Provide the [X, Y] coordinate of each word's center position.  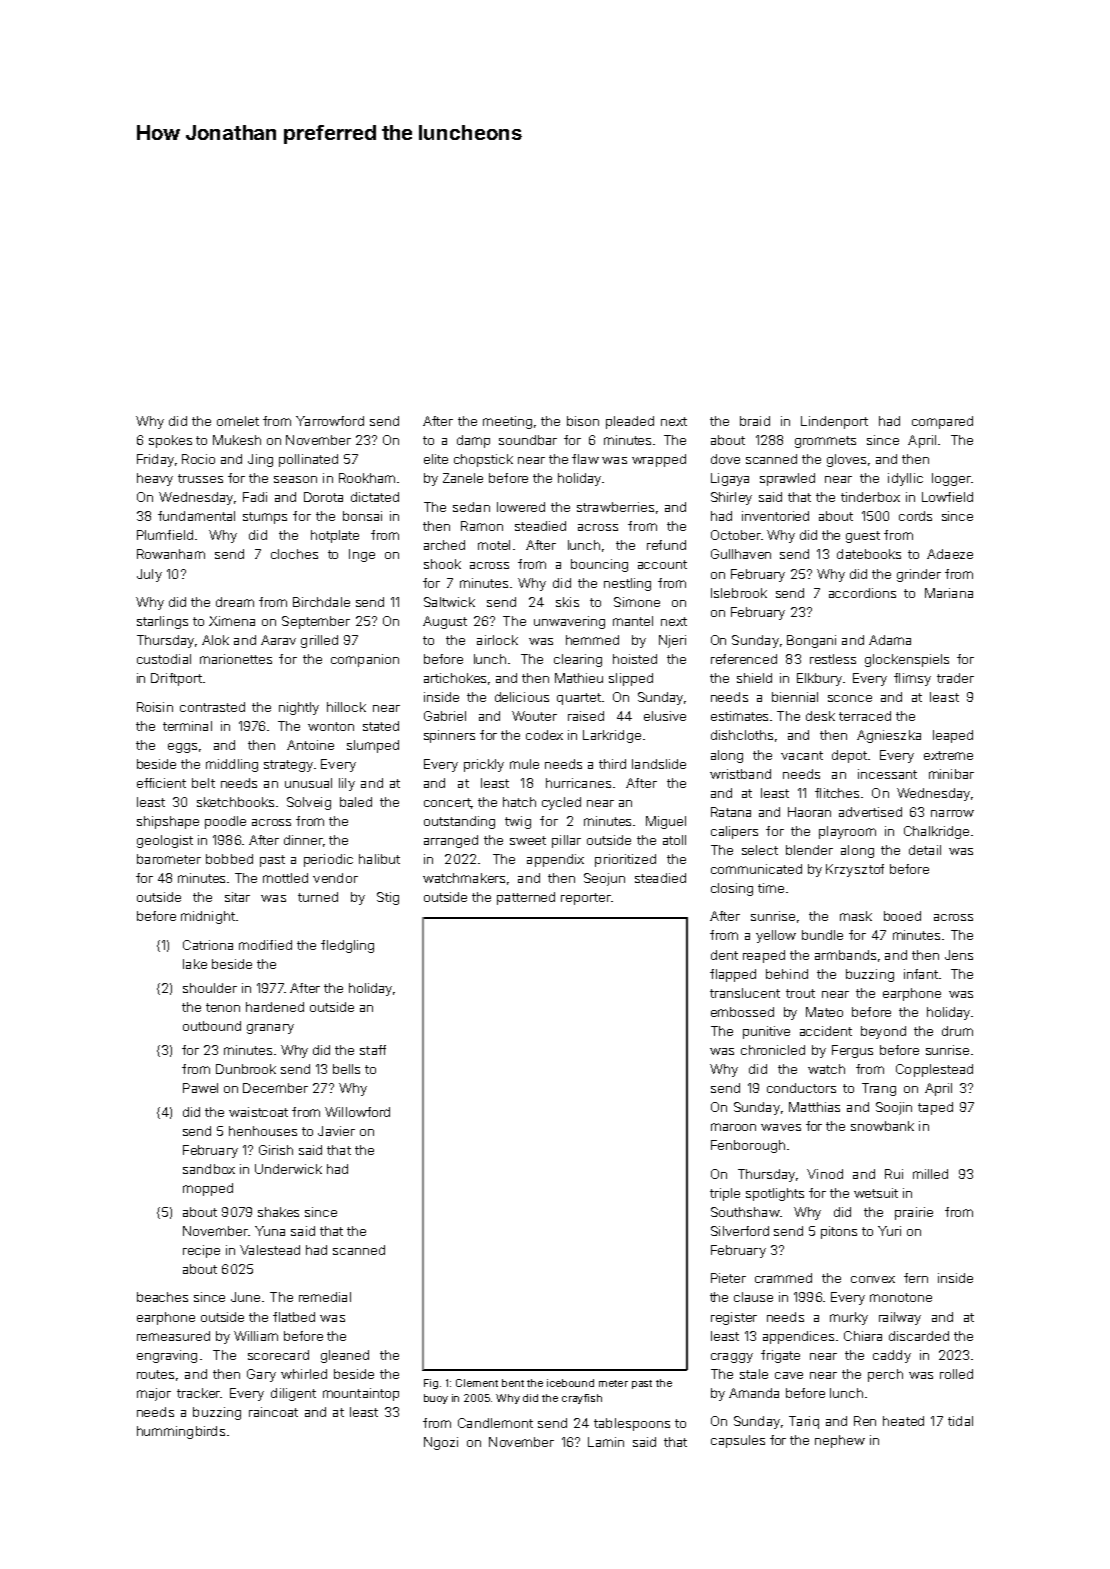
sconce [850, 698]
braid [755, 421]
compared [942, 422]
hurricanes [578, 783]
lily [347, 784]
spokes [170, 441]
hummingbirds [181, 1432]
